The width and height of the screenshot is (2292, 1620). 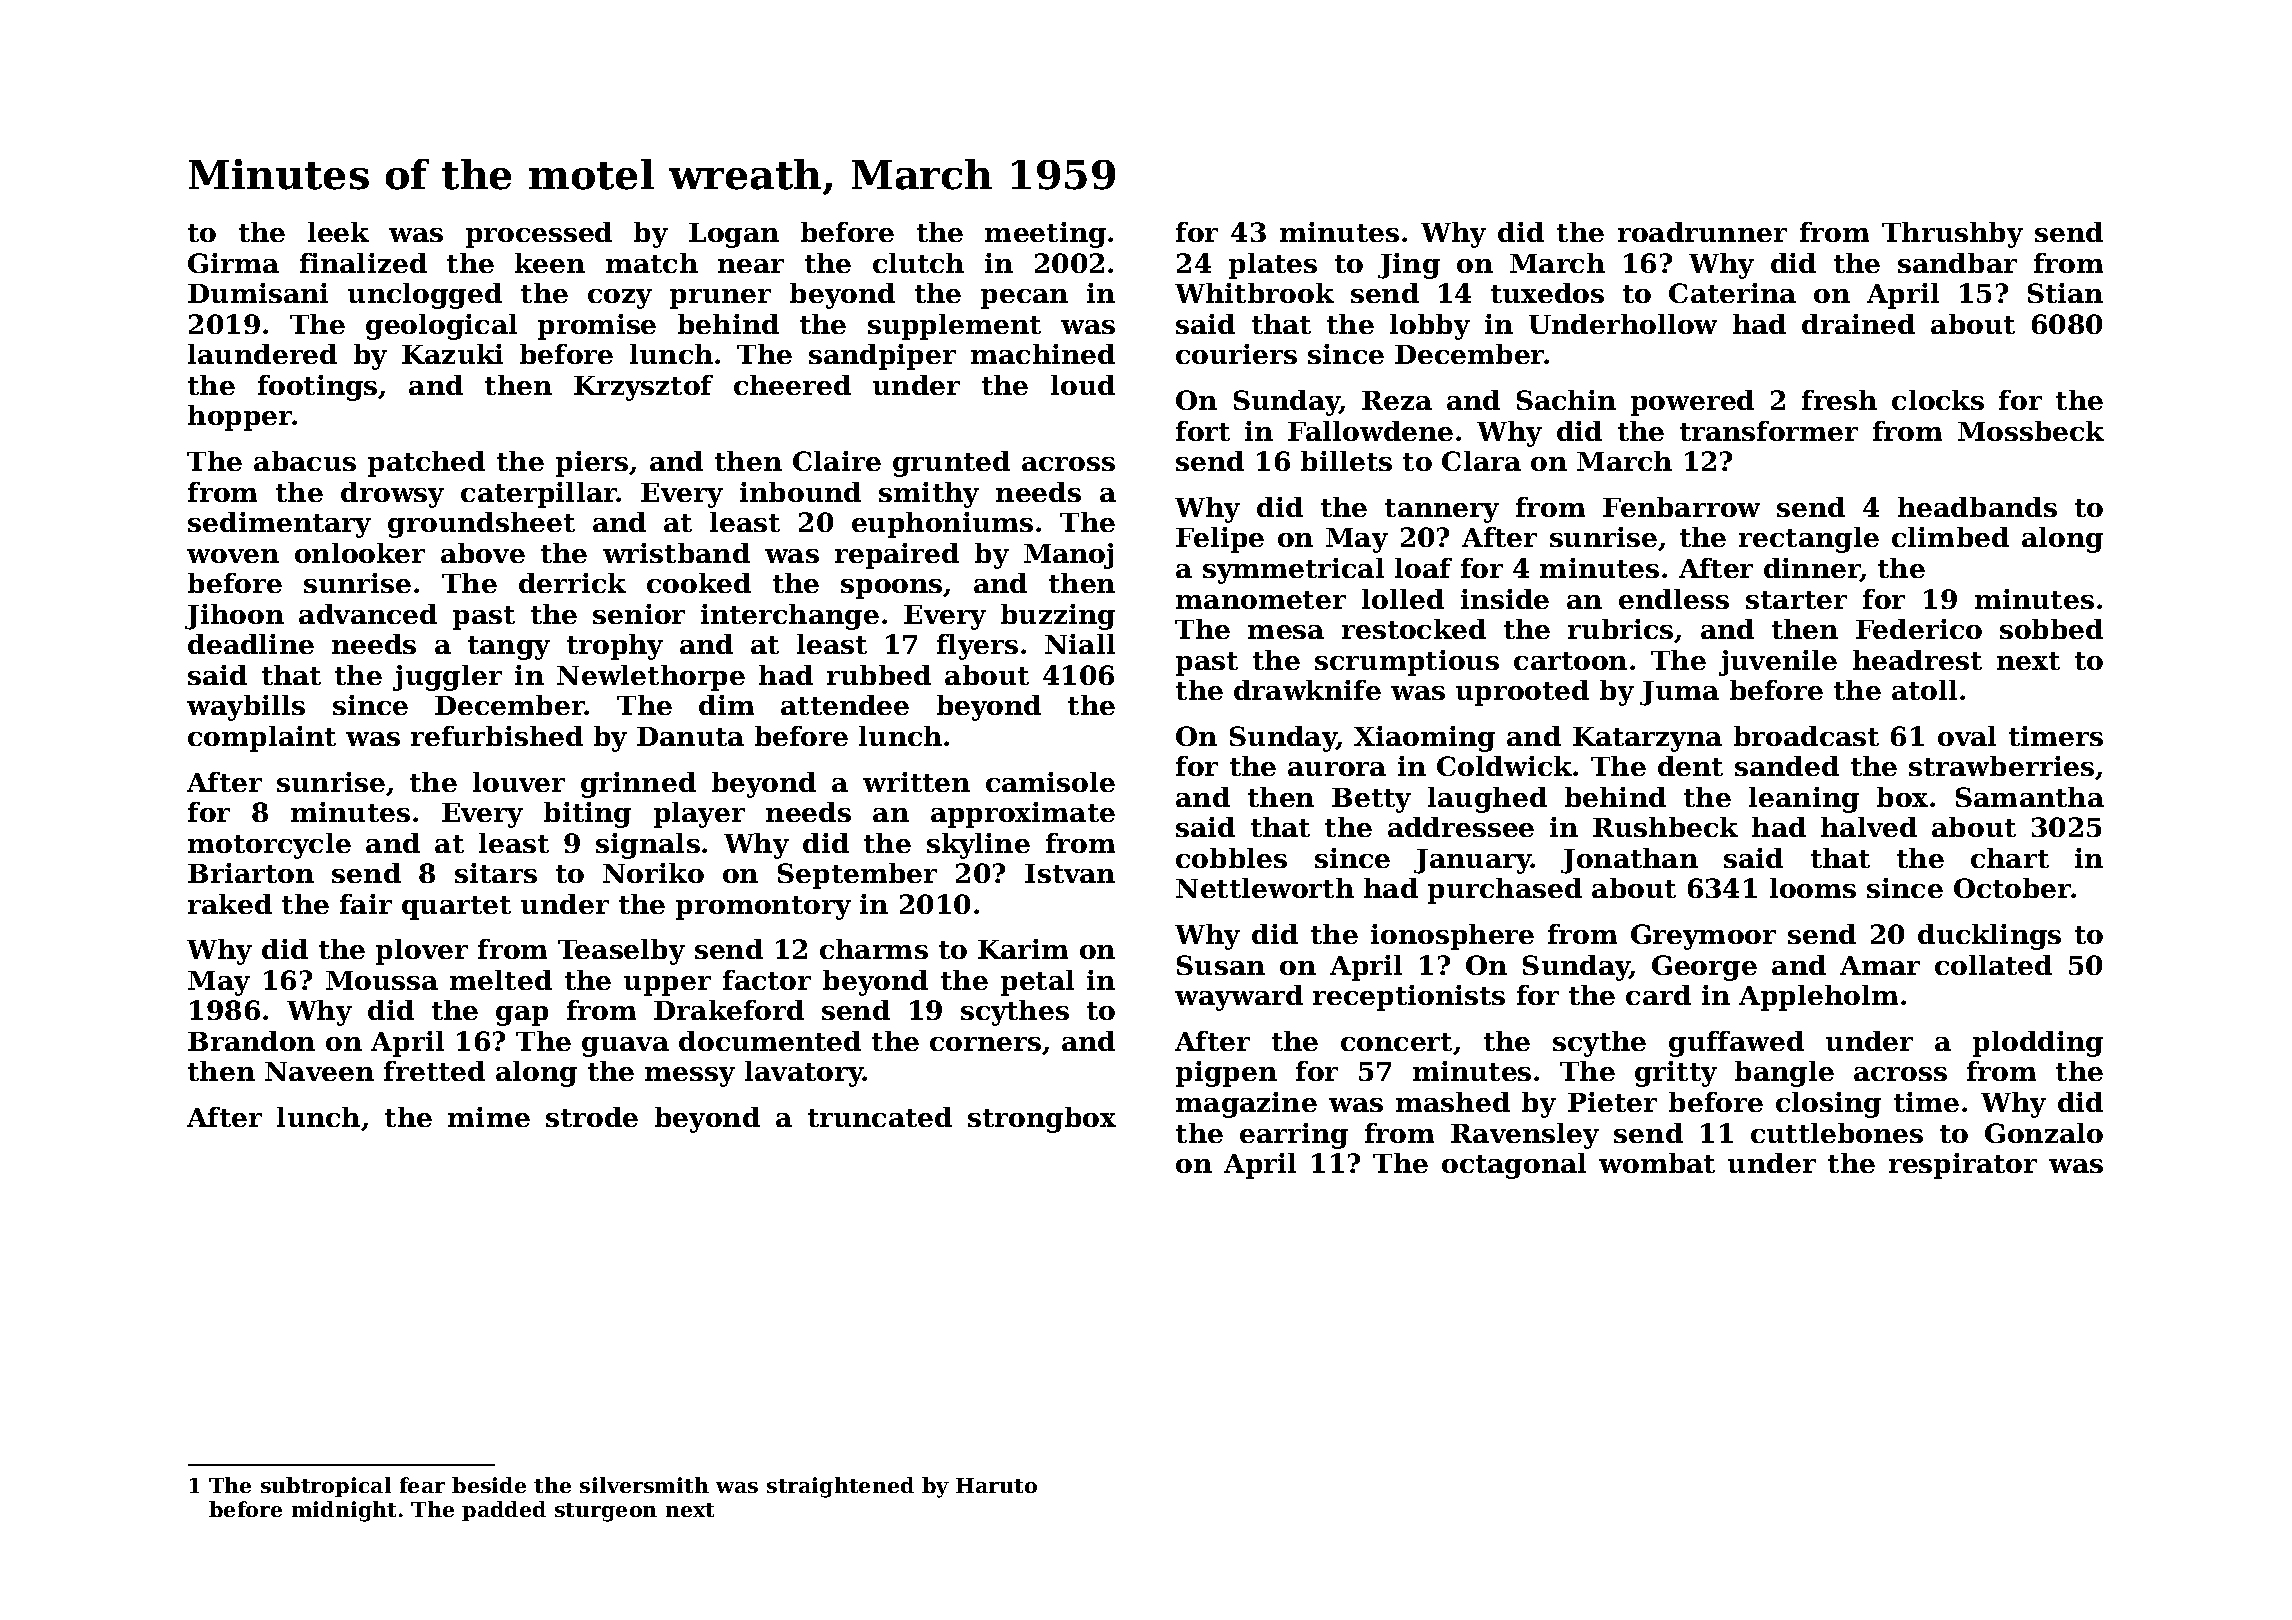 What do you see at coordinates (1239, 998) in the screenshot?
I see `wayward` at bounding box center [1239, 998].
